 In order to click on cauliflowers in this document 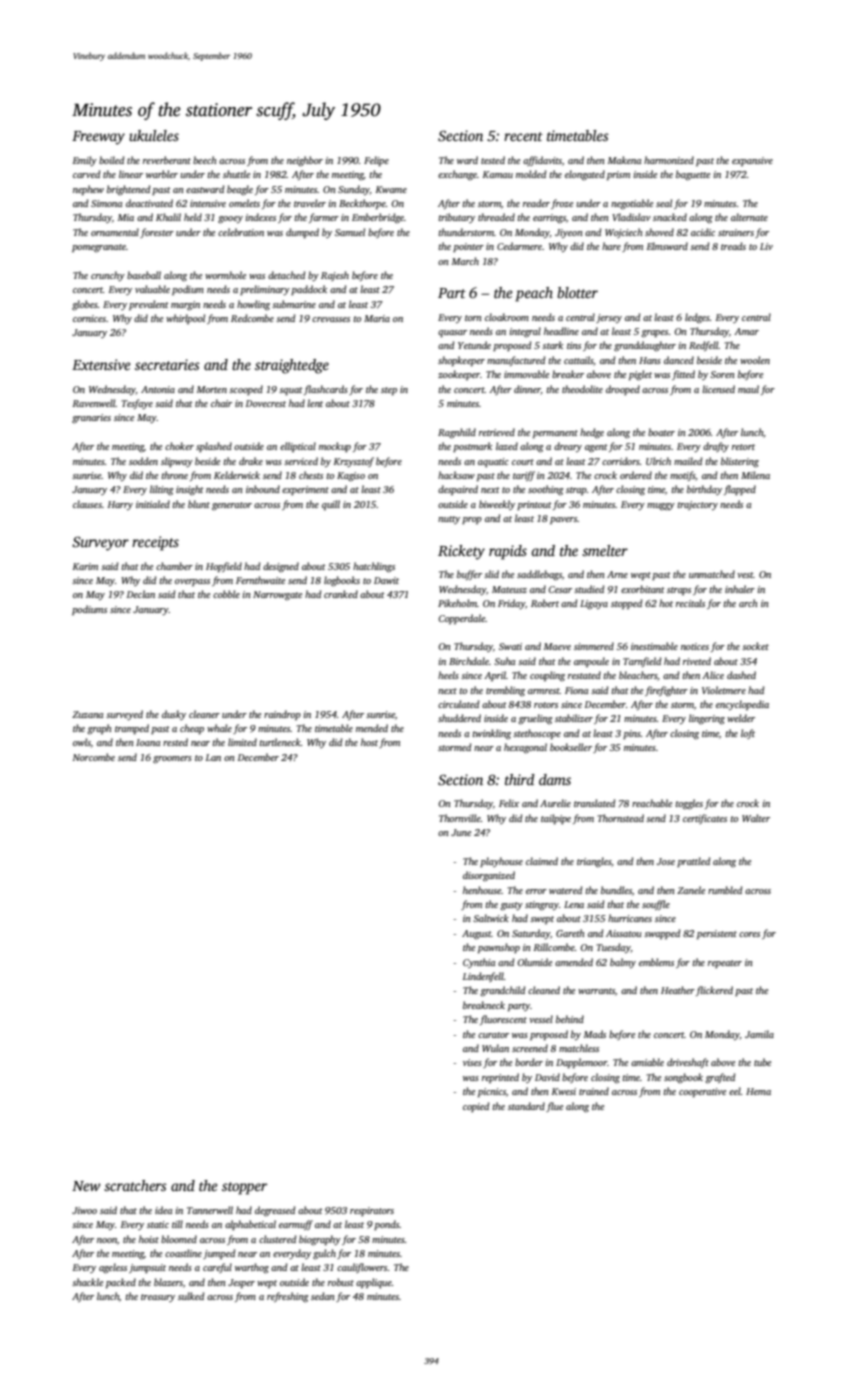, I will do `click(362, 1268)`.
